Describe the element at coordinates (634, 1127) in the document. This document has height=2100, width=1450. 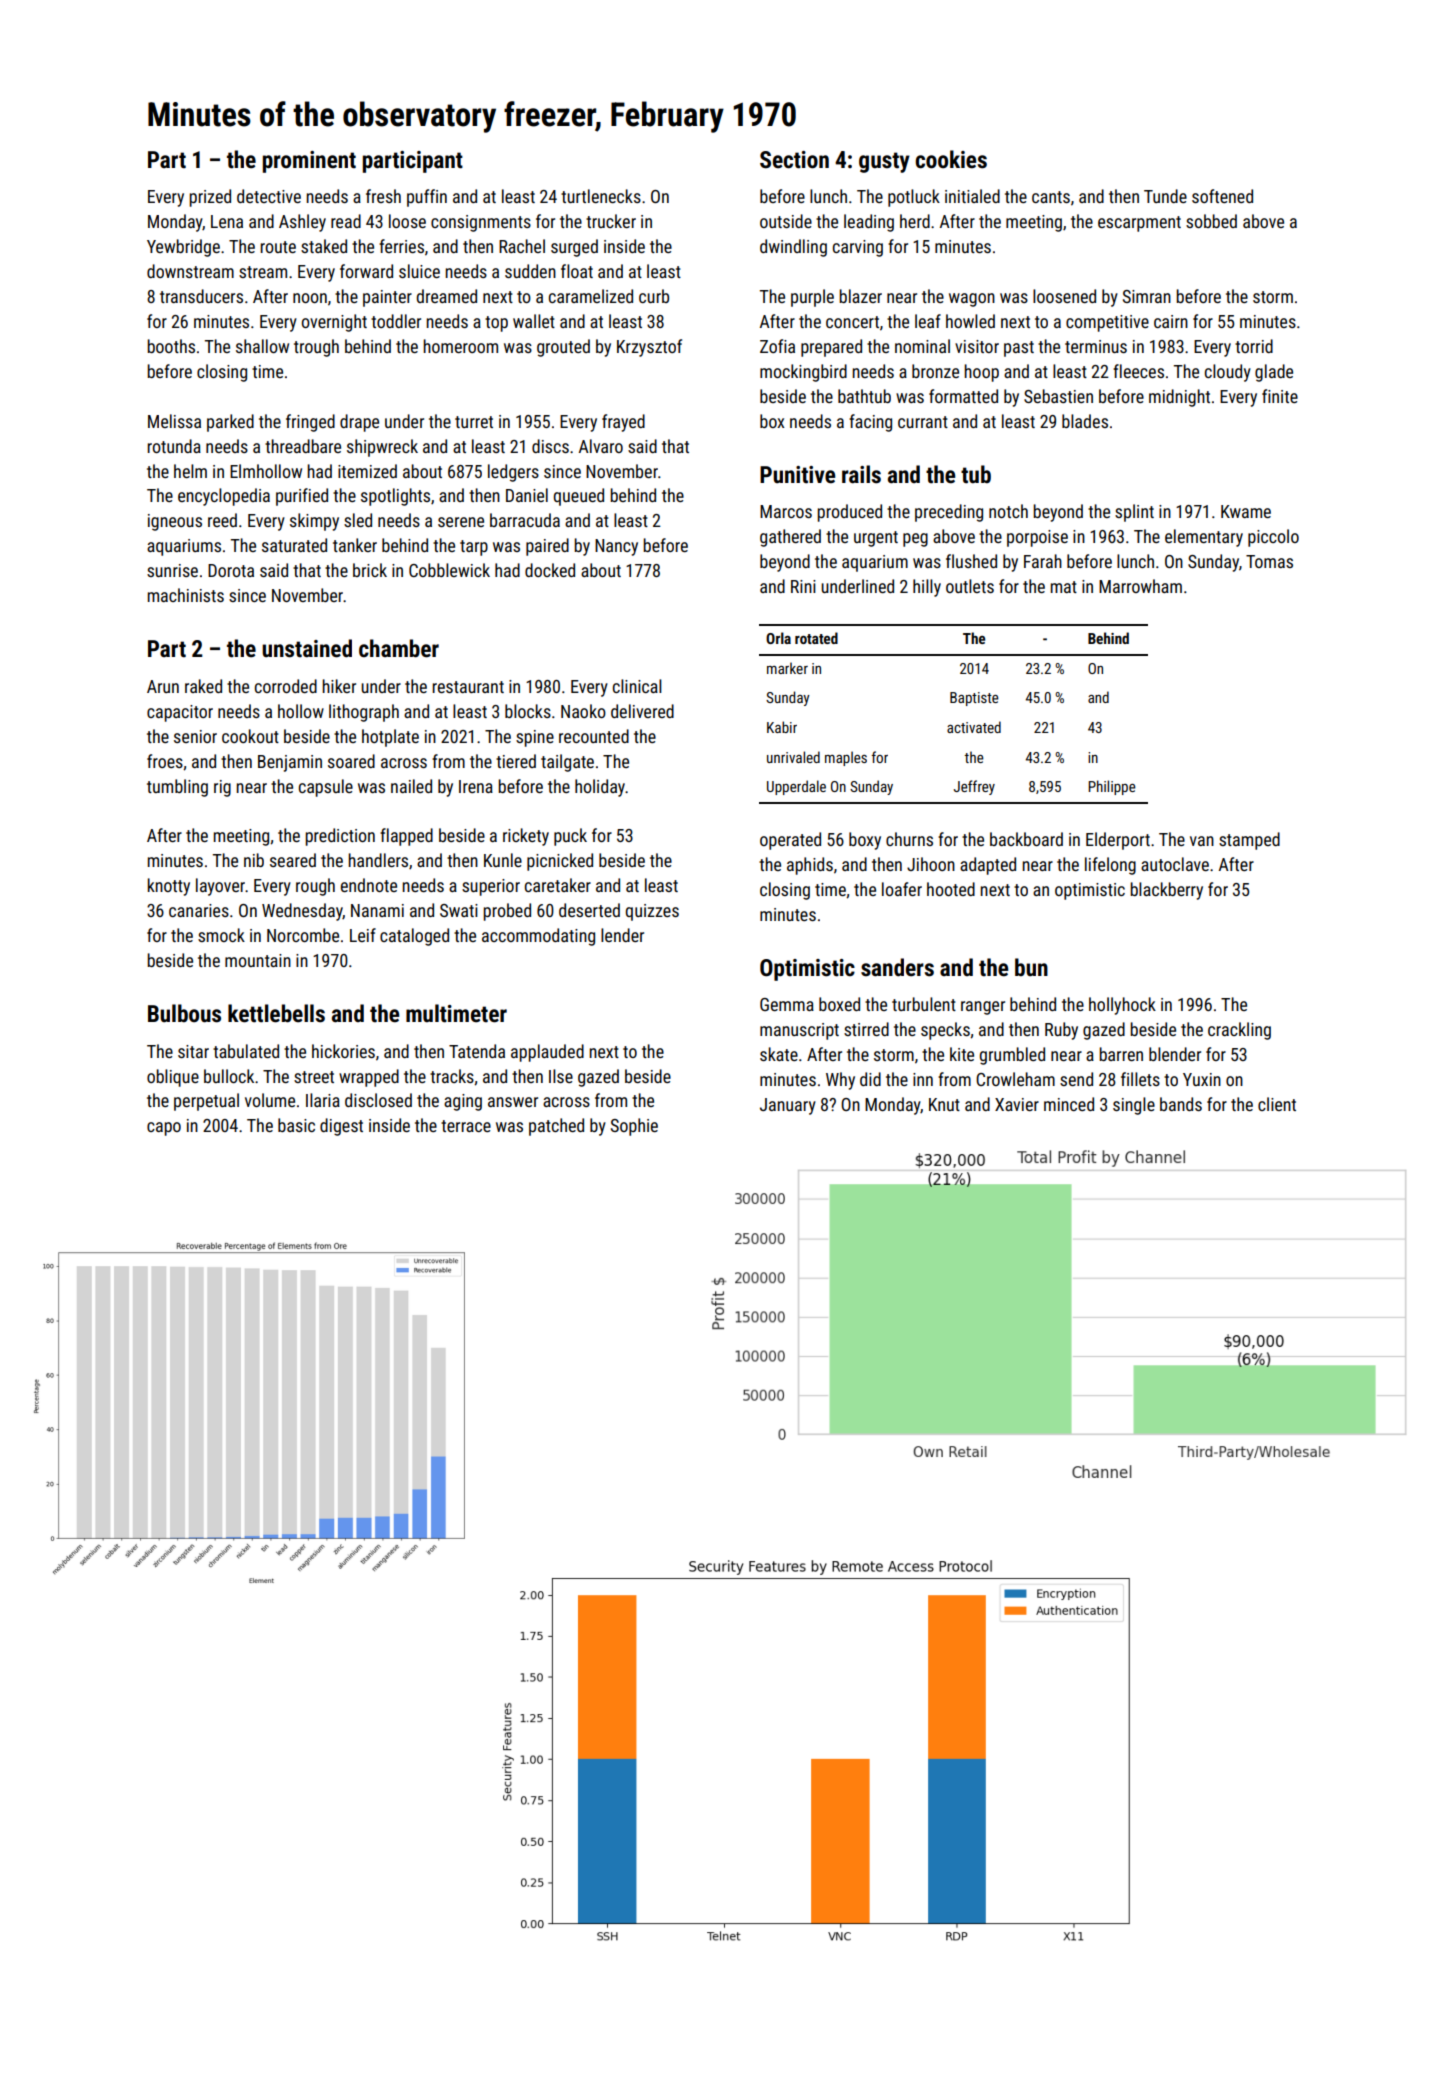
I see `Sophie` at that location.
